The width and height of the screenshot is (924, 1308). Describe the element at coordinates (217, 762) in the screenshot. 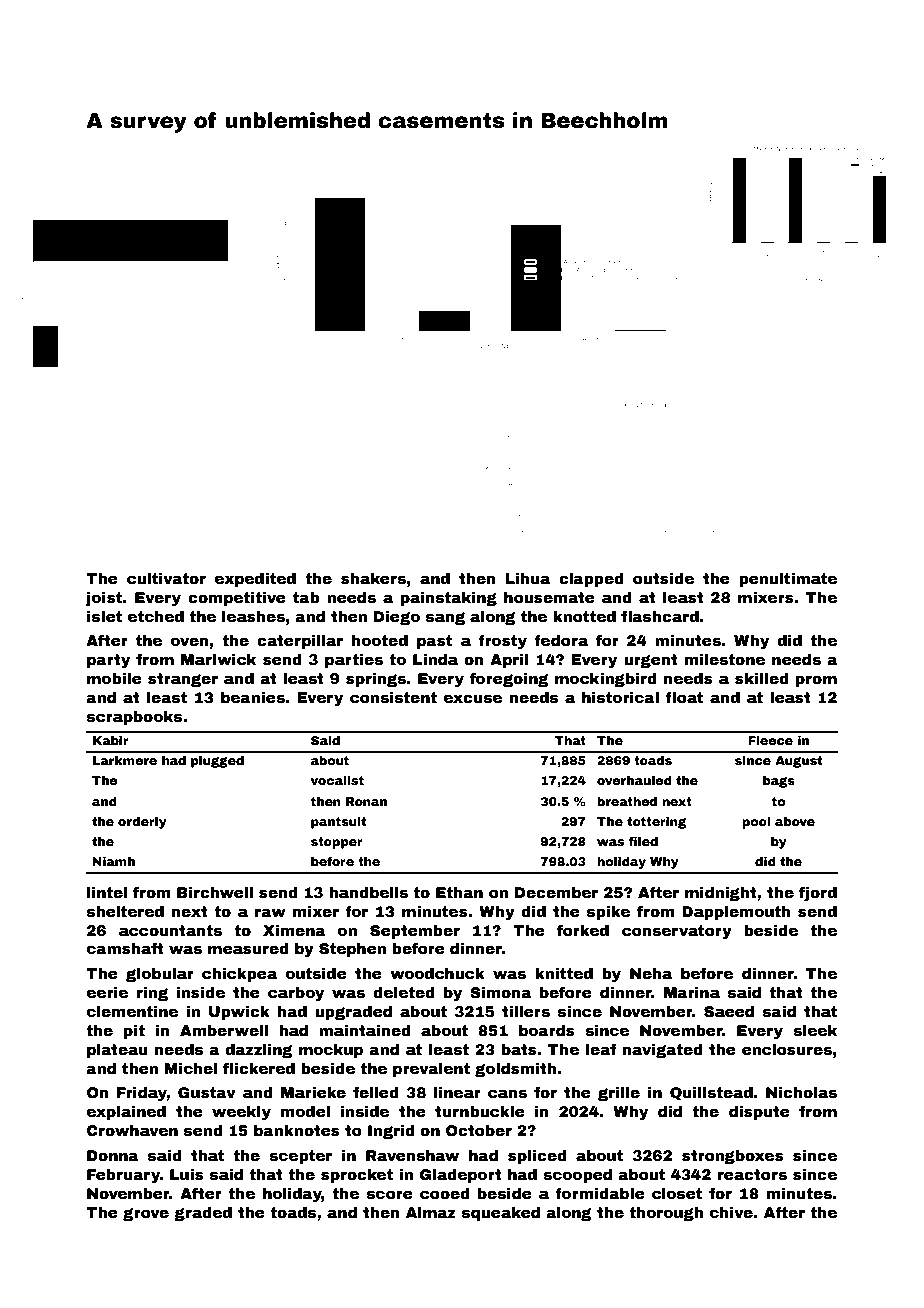

I see `plugged` at that location.
